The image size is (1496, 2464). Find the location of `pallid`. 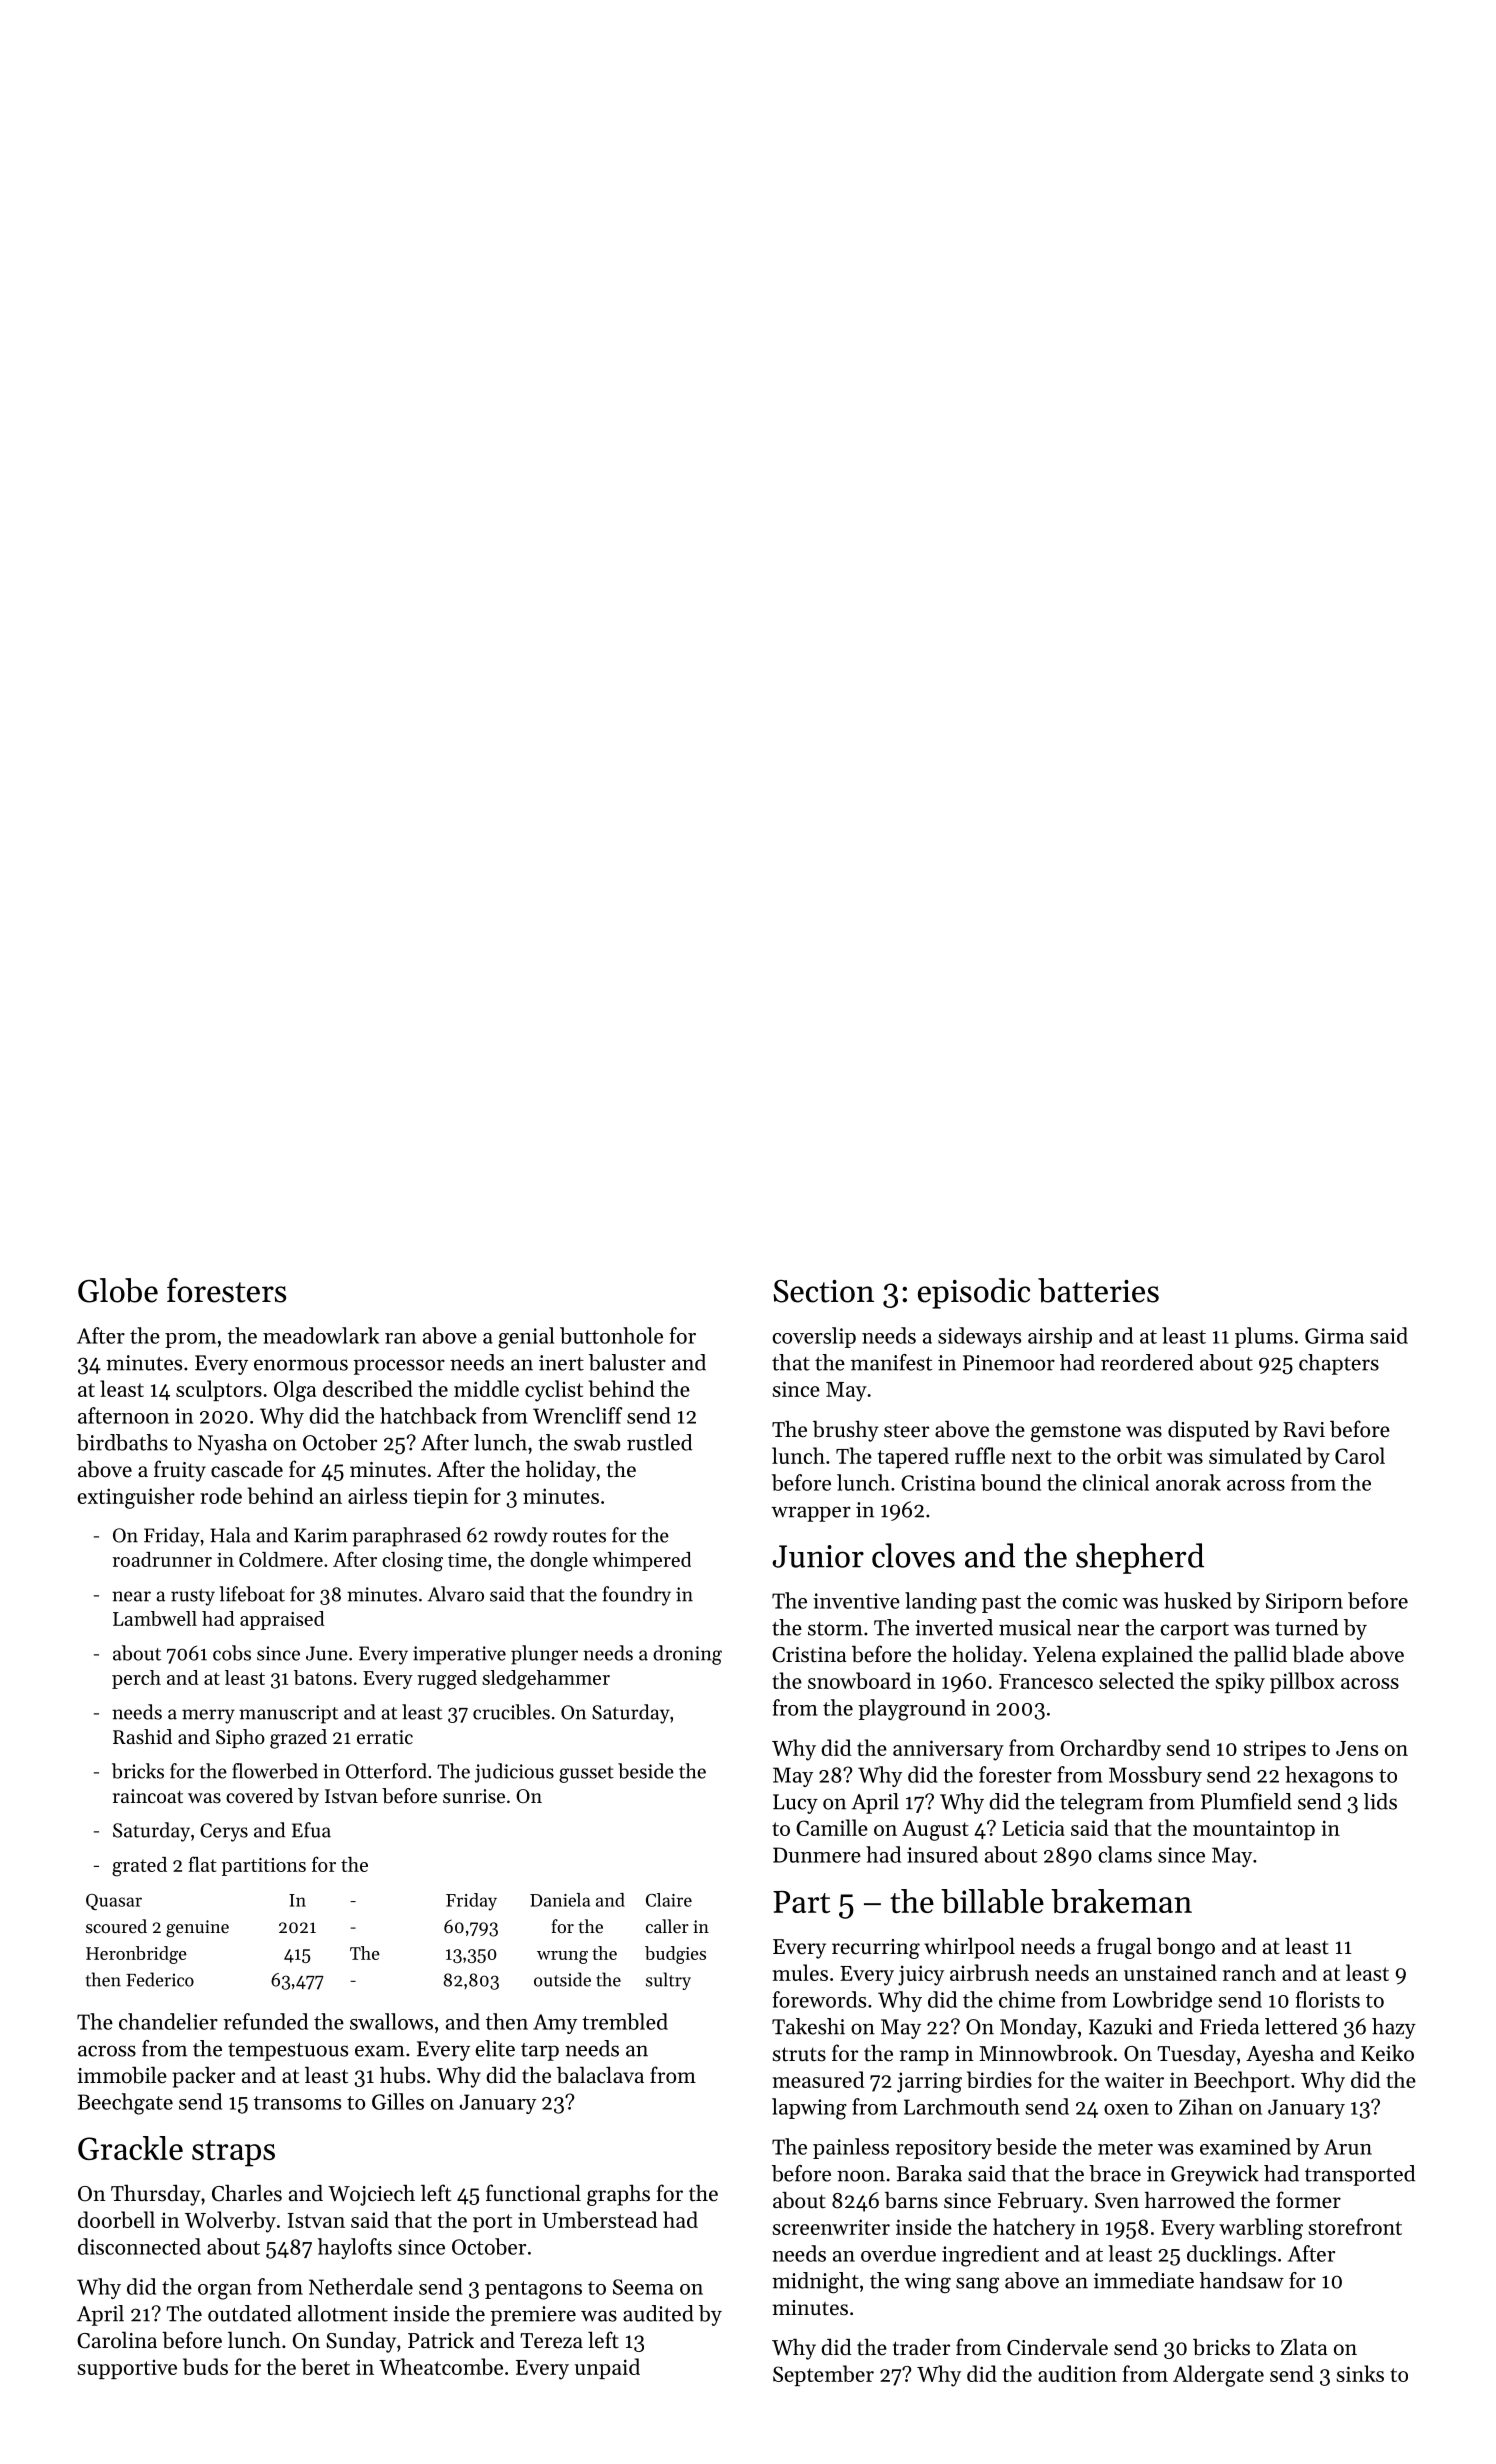

pallid is located at coordinates (1260, 1656).
